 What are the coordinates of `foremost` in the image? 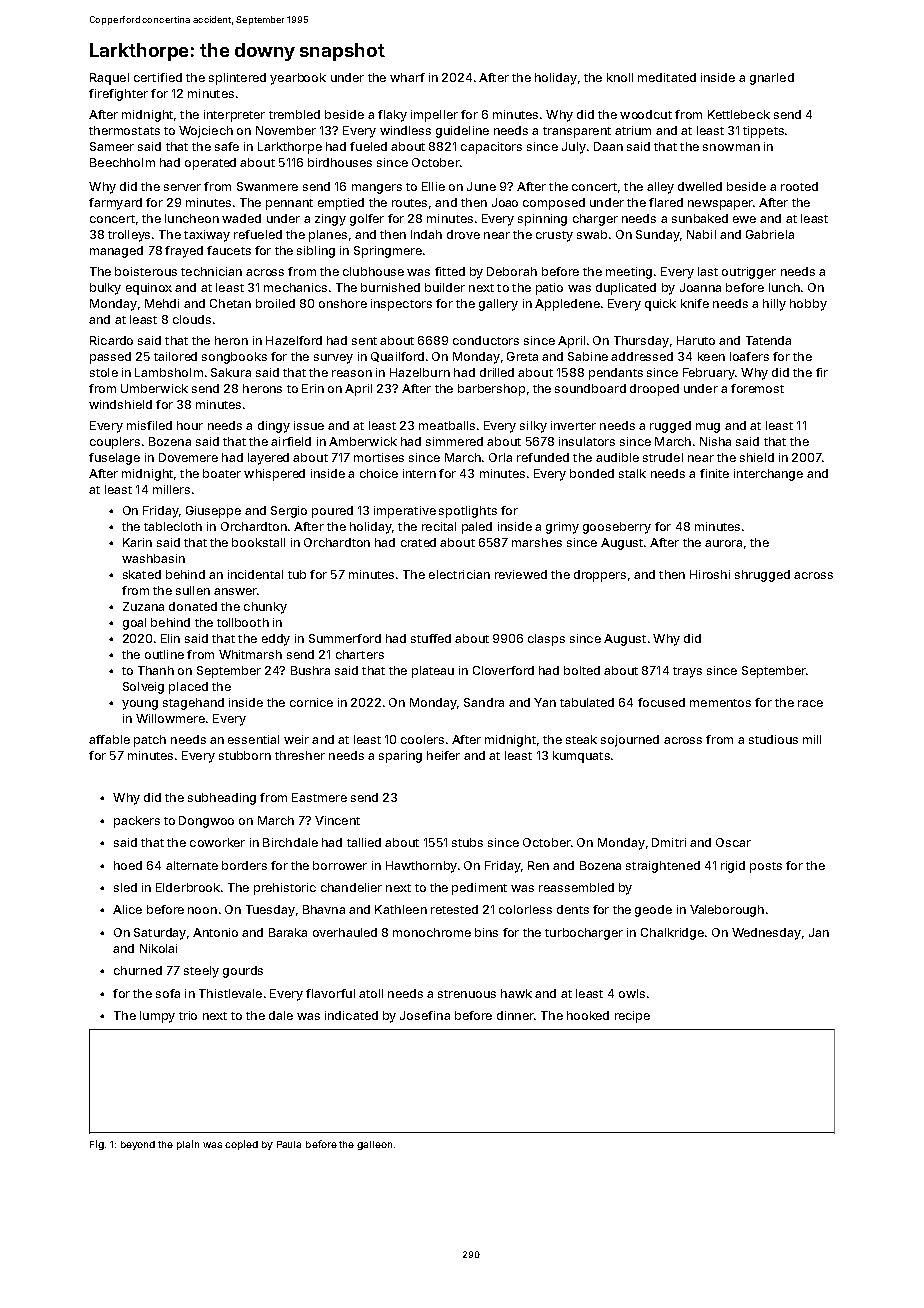 It's located at (757, 388).
